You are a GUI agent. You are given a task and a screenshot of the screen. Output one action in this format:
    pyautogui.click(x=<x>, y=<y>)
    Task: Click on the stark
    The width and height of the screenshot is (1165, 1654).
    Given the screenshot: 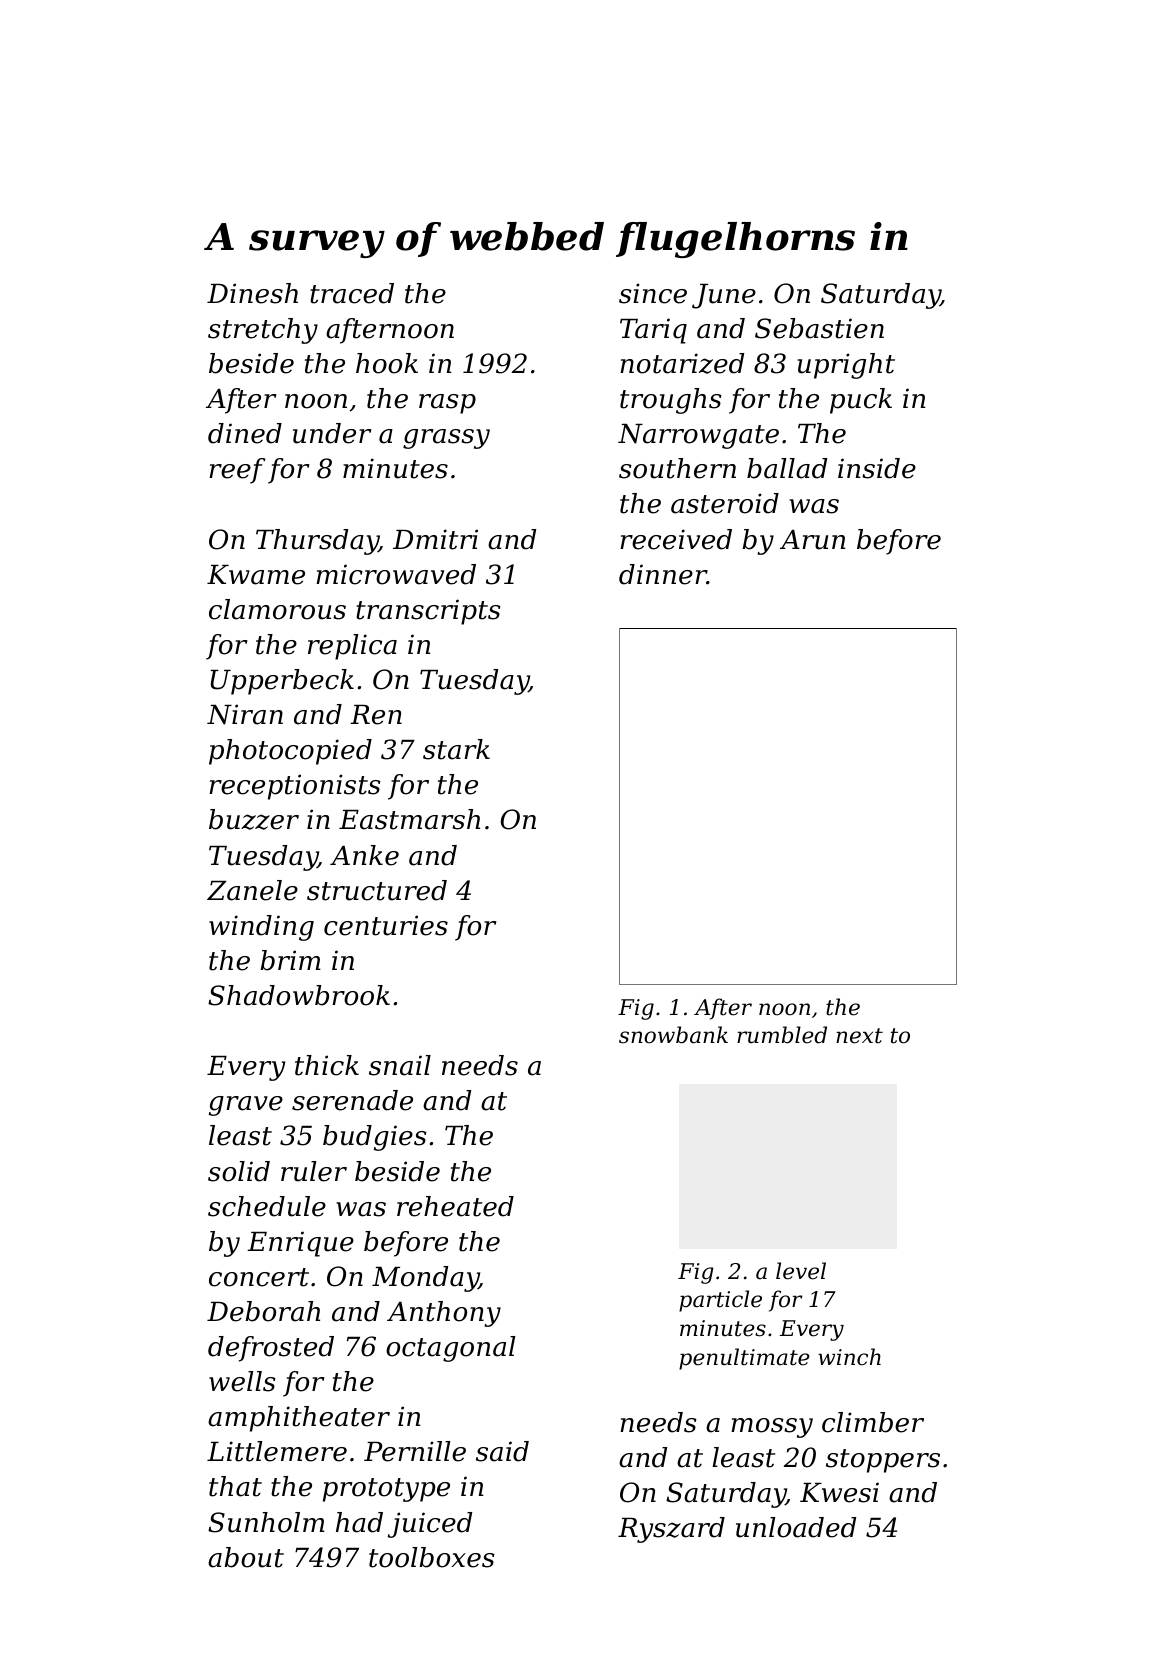 What is the action you would take?
    pyautogui.click(x=456, y=749)
